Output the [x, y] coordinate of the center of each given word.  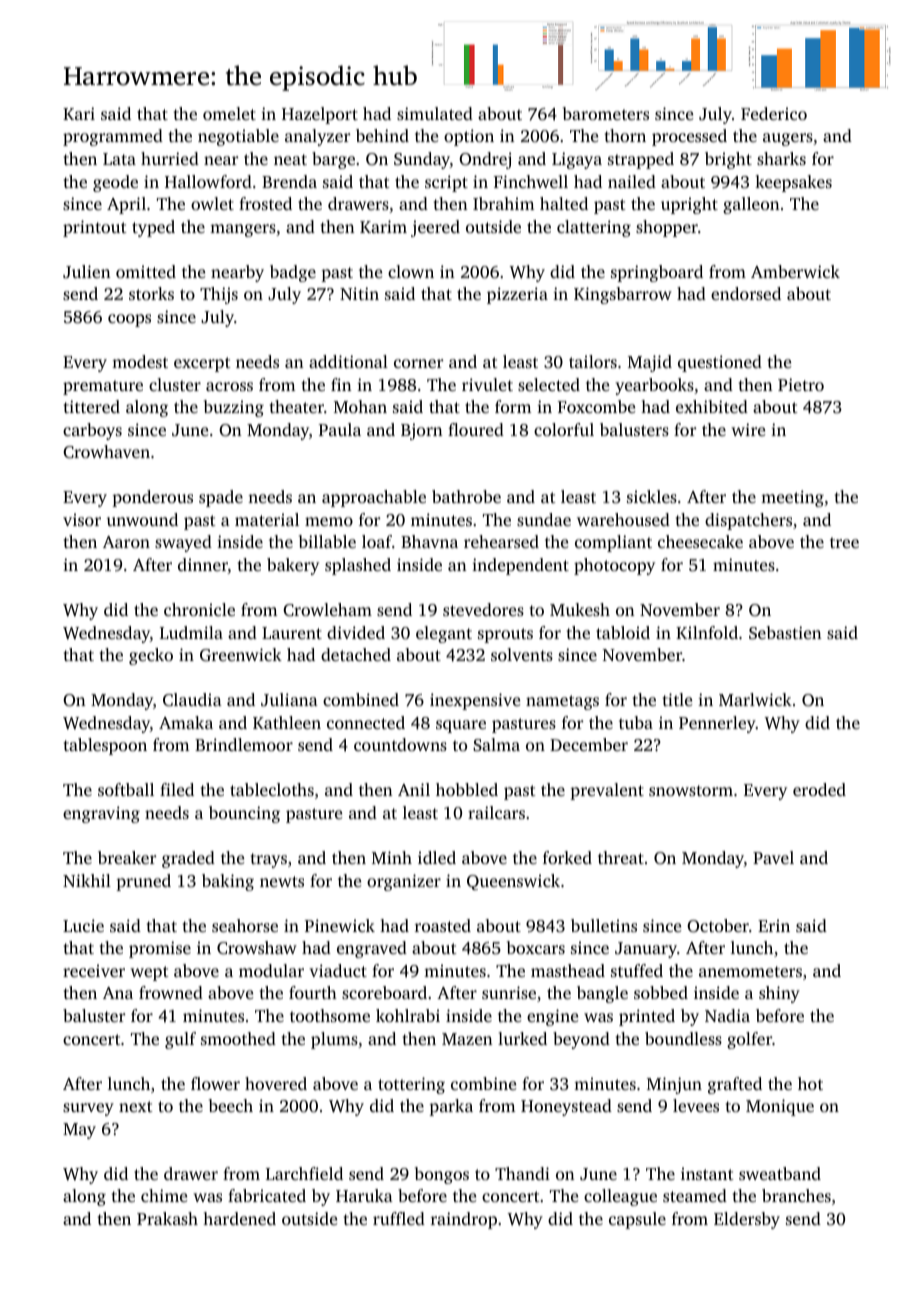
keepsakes [793, 183]
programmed [113, 137]
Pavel [773, 857]
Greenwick [241, 655]
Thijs [219, 295]
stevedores [483, 609]
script [446, 183]
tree [844, 542]
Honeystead [566, 1107]
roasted [443, 925]
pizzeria [517, 295]
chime [164, 1195]
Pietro [801, 384]
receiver [94, 970]
